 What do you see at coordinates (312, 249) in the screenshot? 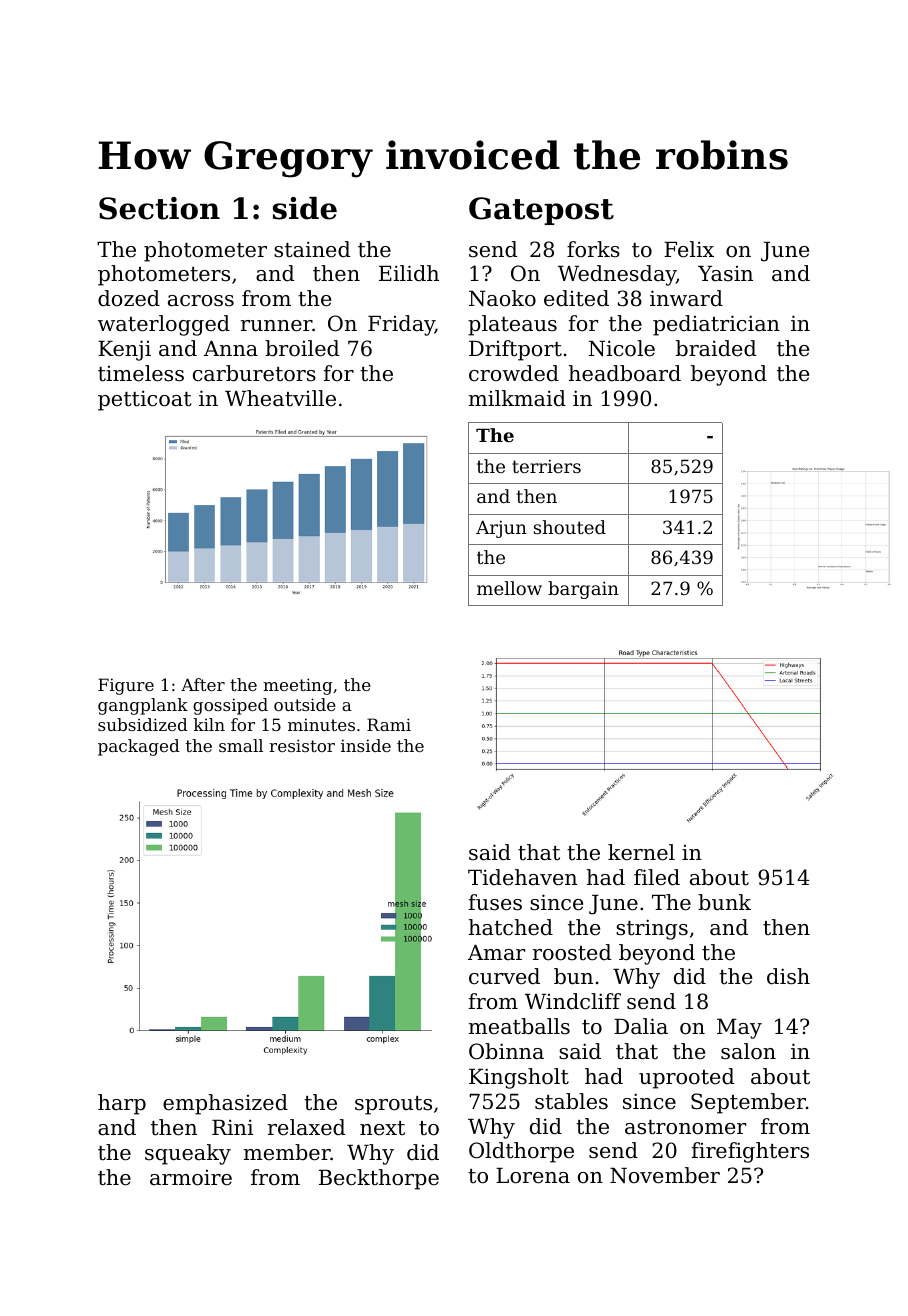
I see `stained` at bounding box center [312, 249].
